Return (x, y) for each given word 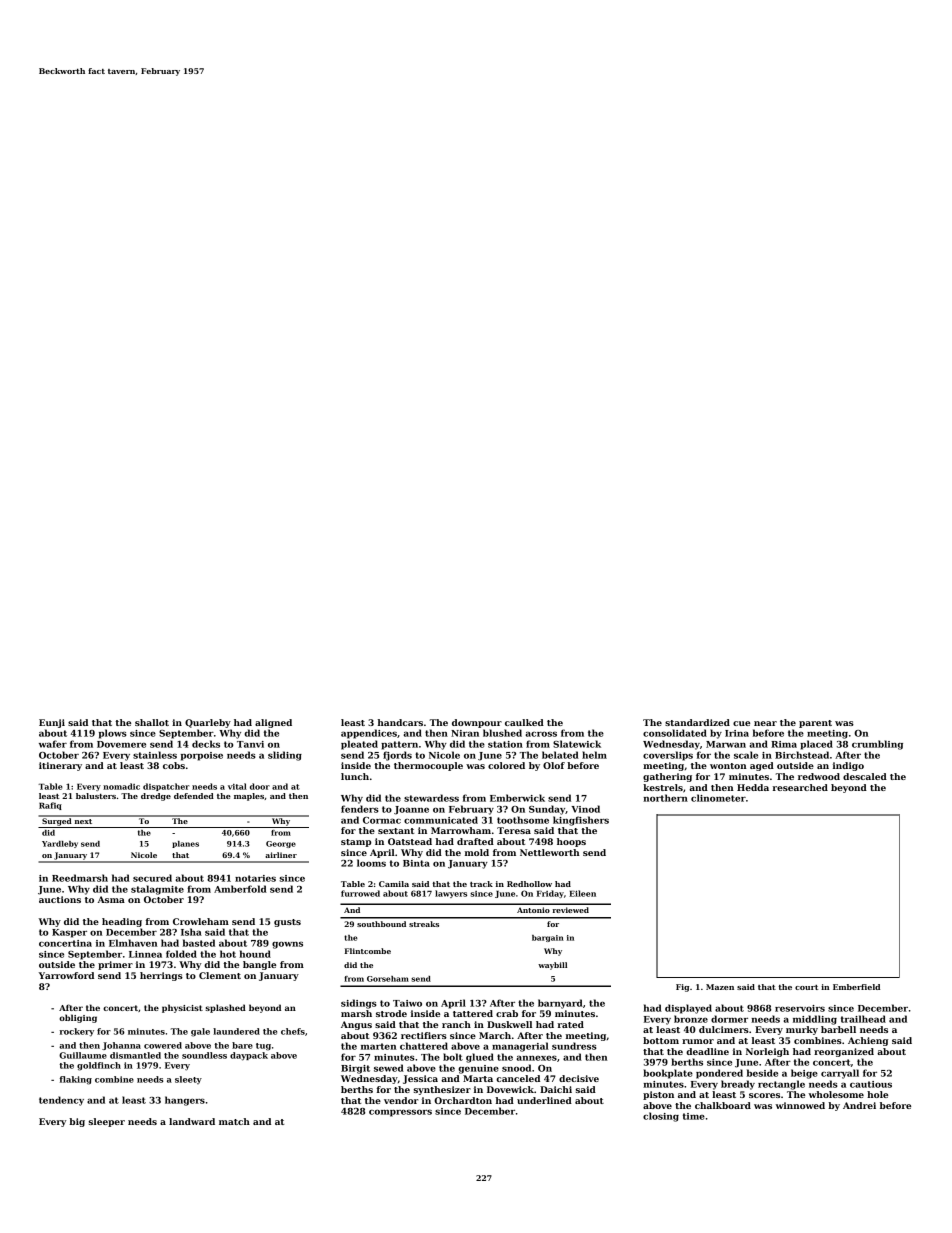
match (234, 1121)
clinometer (718, 798)
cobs (174, 765)
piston (658, 1095)
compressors (400, 1113)
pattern (399, 745)
